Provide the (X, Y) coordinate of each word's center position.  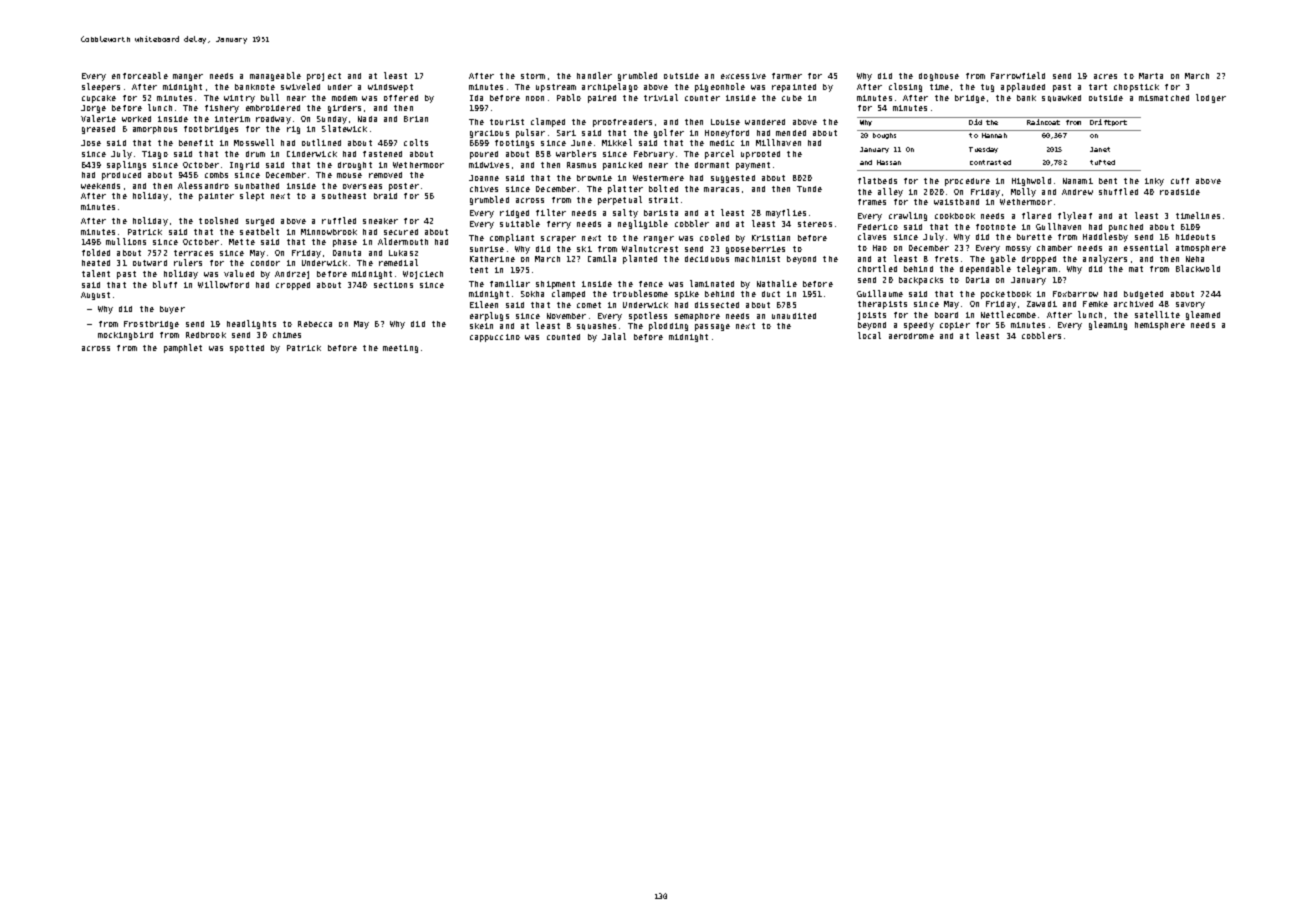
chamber (1054, 248)
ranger (659, 239)
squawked (1061, 98)
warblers (576, 153)
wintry (239, 99)
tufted (1102, 162)
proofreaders (622, 123)
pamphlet (183, 348)
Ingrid (244, 166)
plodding (668, 326)
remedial (398, 262)
